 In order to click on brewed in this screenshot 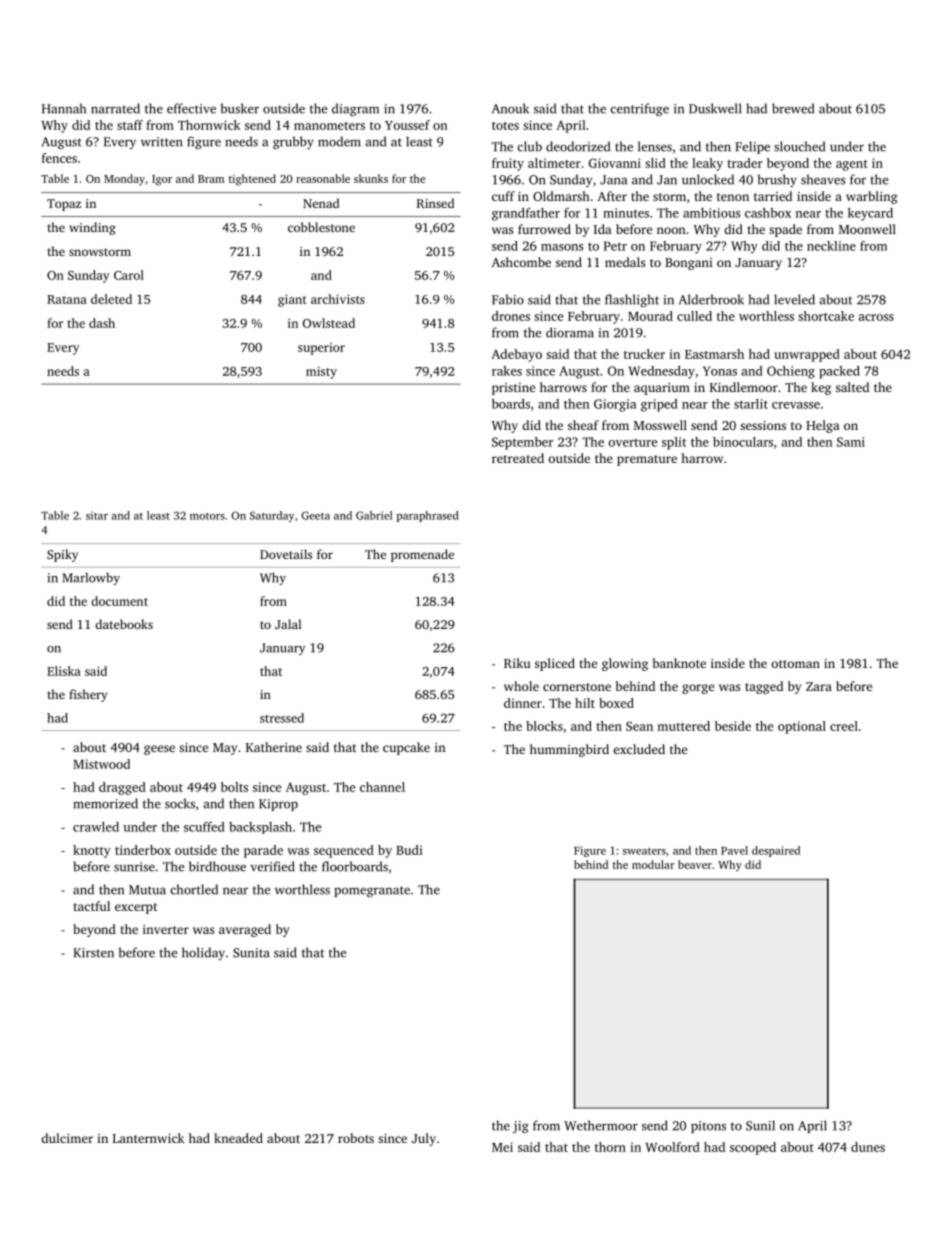, I will do `click(793, 108)`.
